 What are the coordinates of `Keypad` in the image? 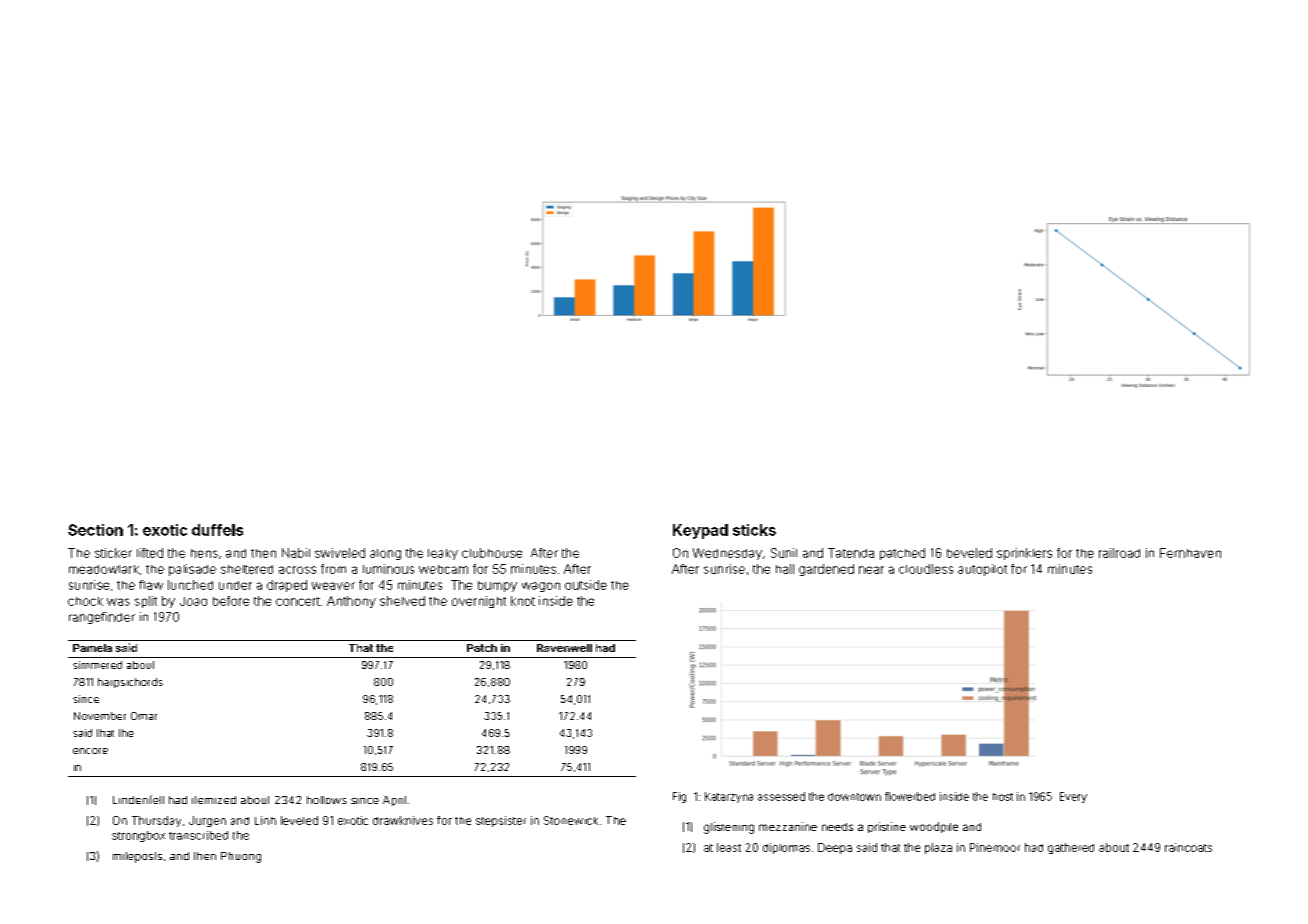 It's located at (700, 531).
